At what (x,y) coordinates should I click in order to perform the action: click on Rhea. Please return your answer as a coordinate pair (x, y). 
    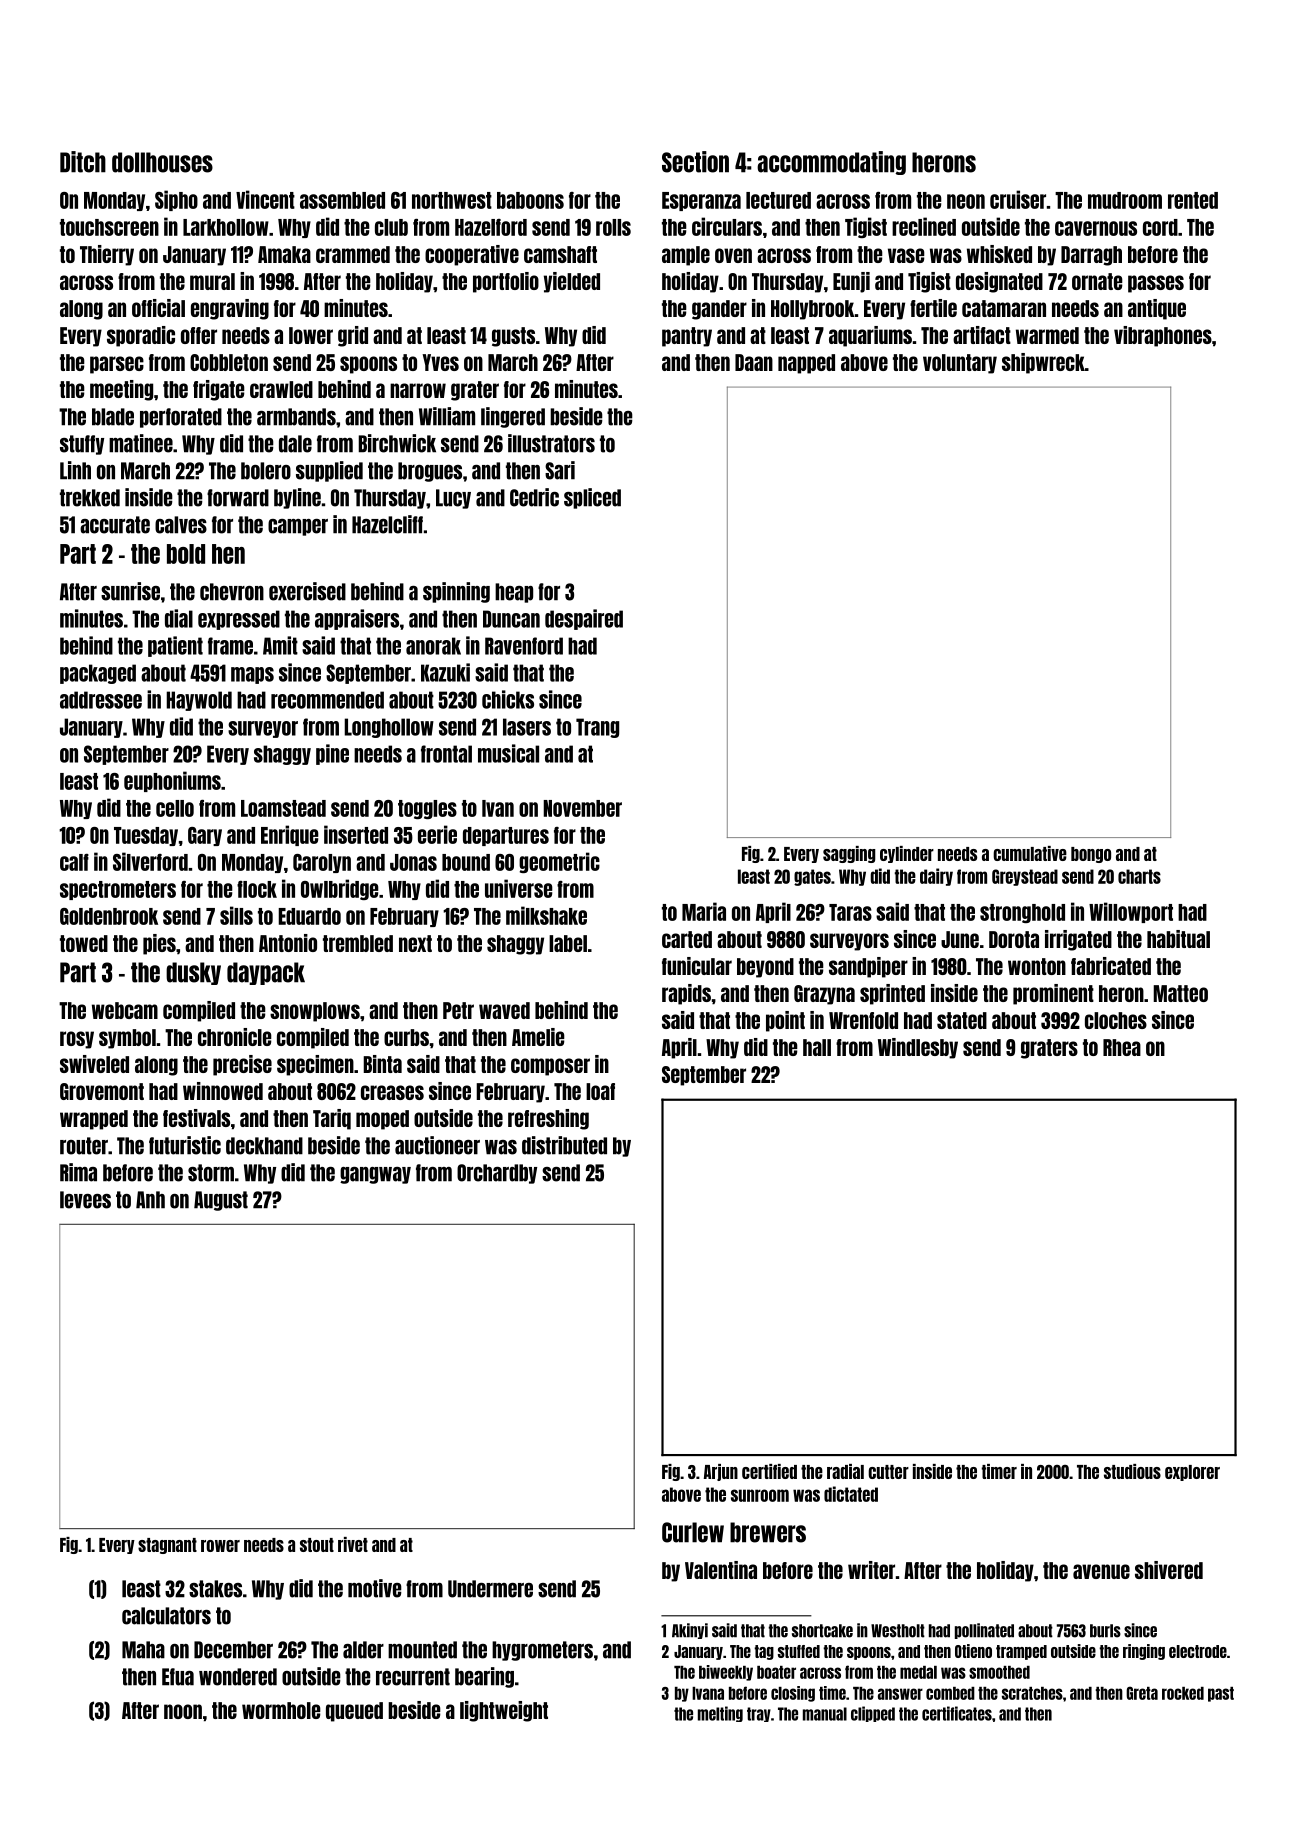
    Looking at the image, I should click on (1122, 1047).
